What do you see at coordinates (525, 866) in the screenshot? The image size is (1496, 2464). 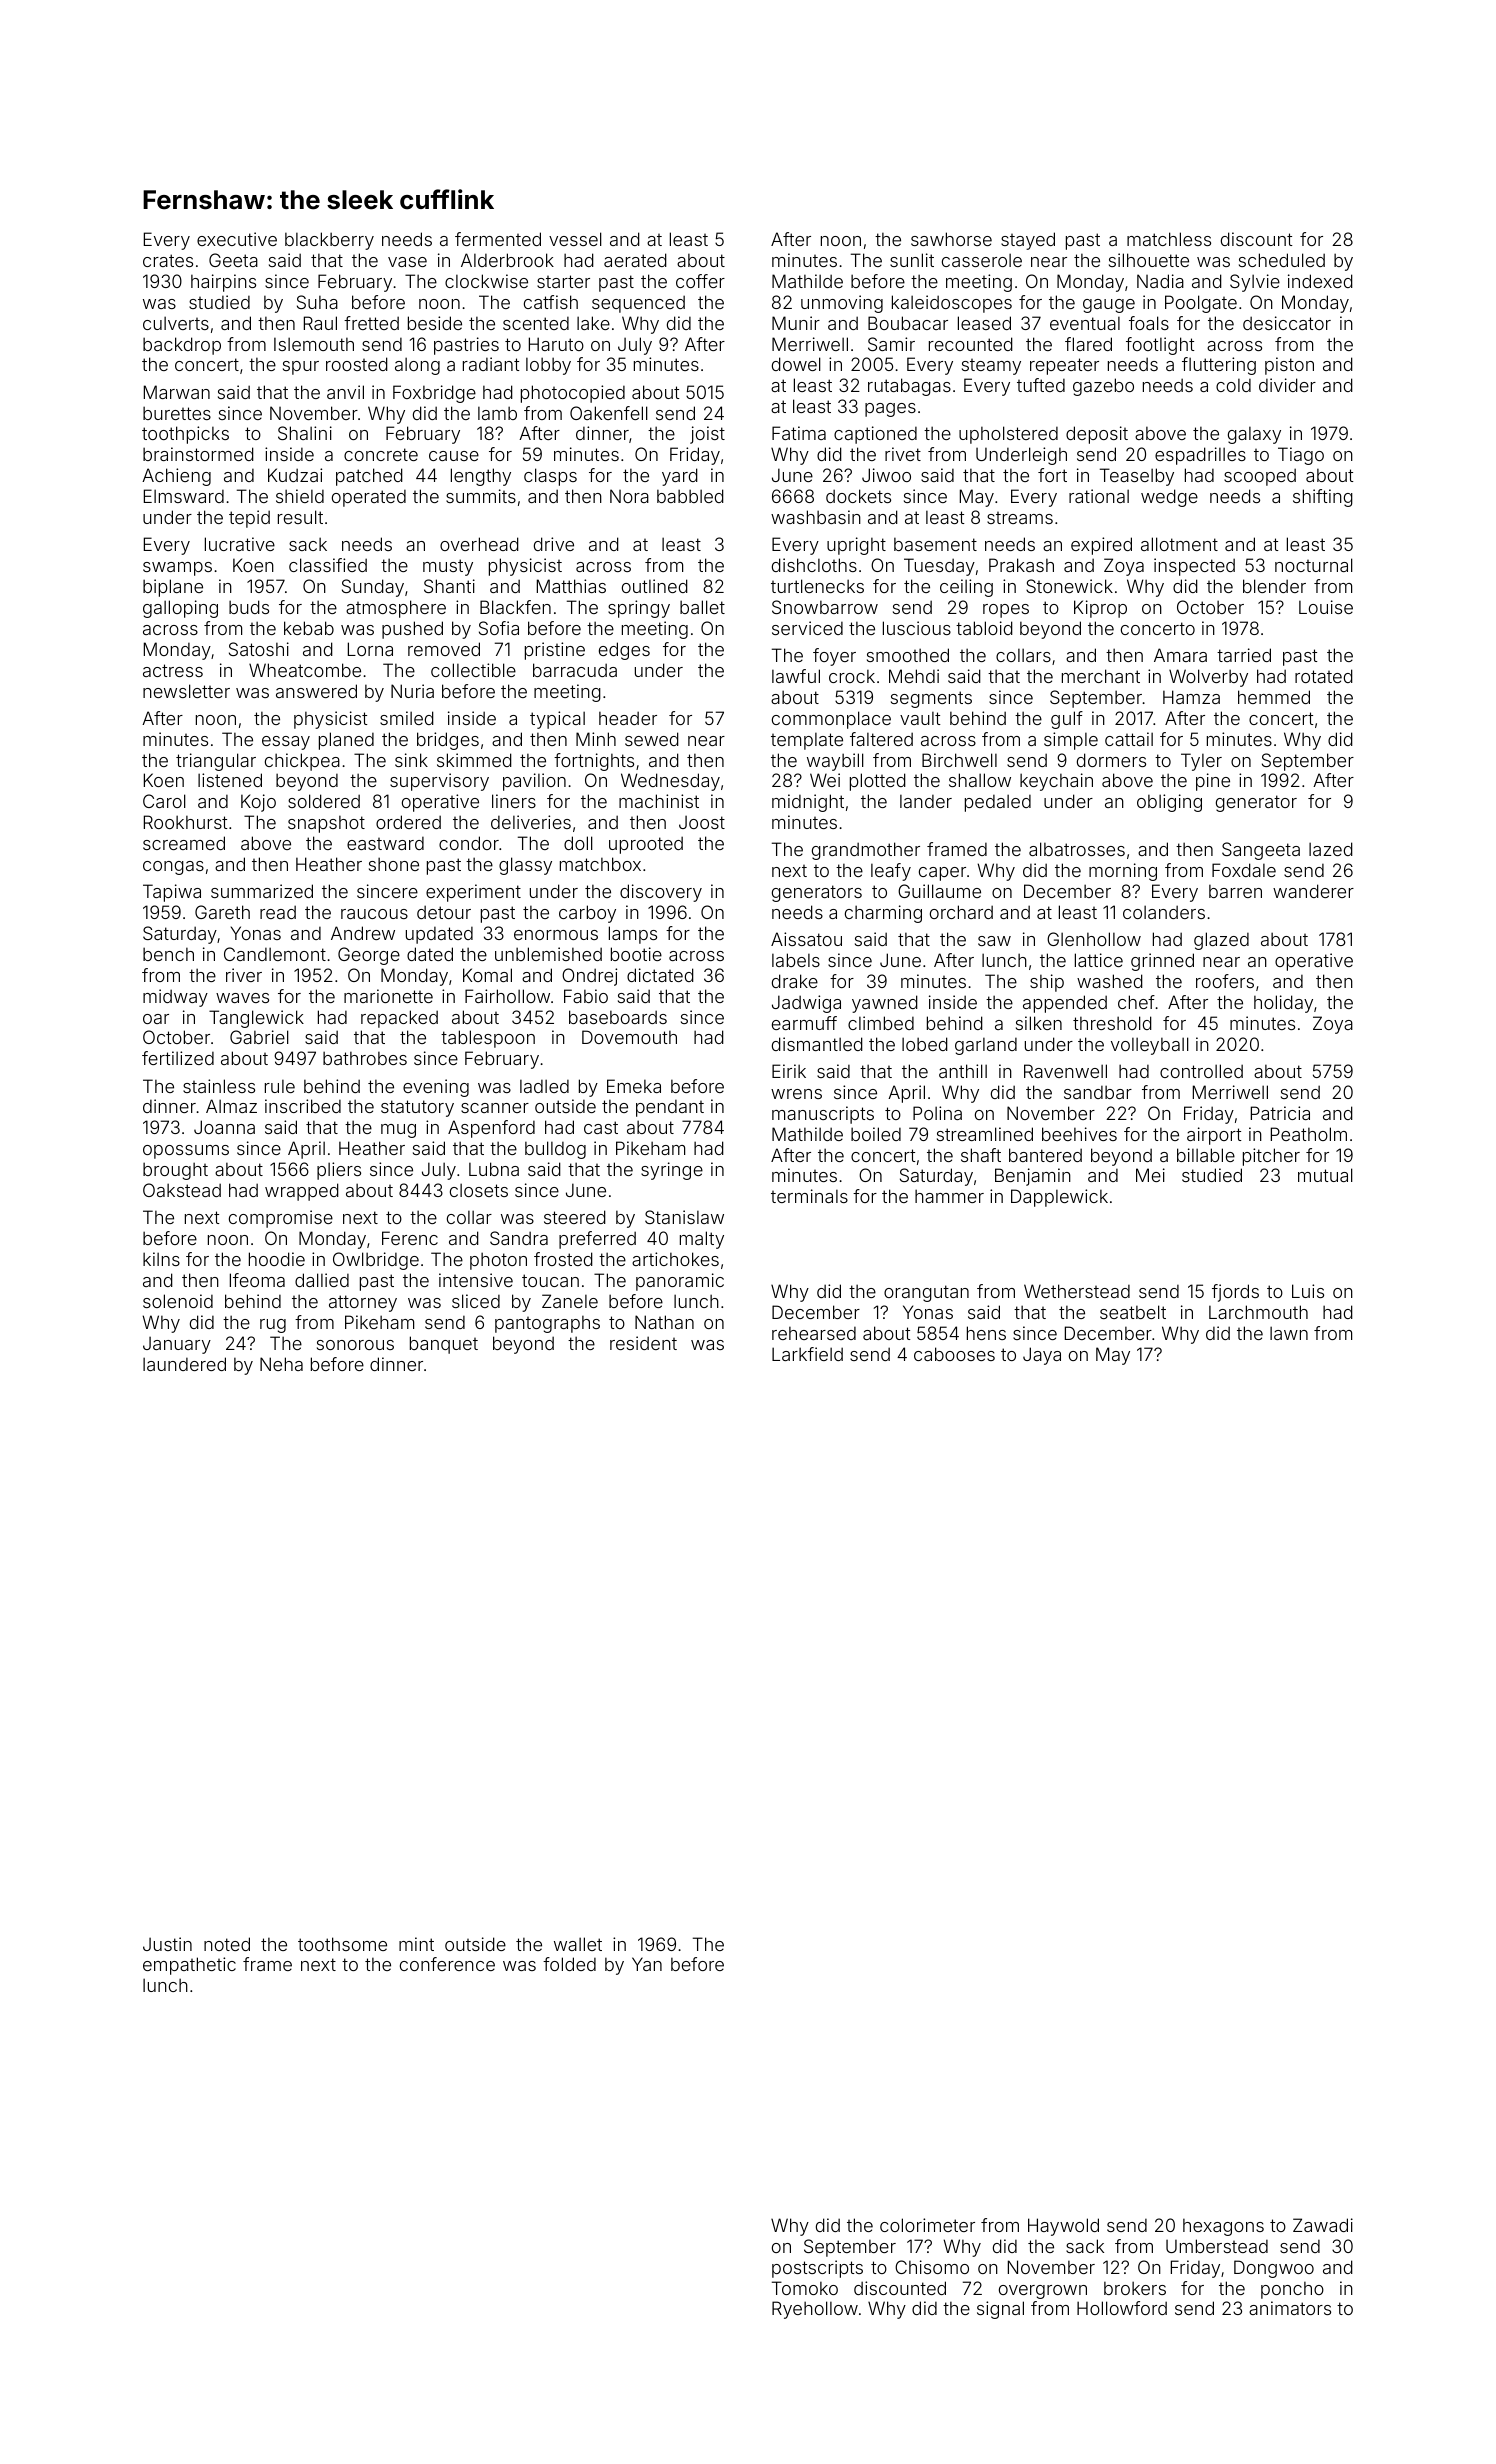 I see `glassy` at bounding box center [525, 866].
